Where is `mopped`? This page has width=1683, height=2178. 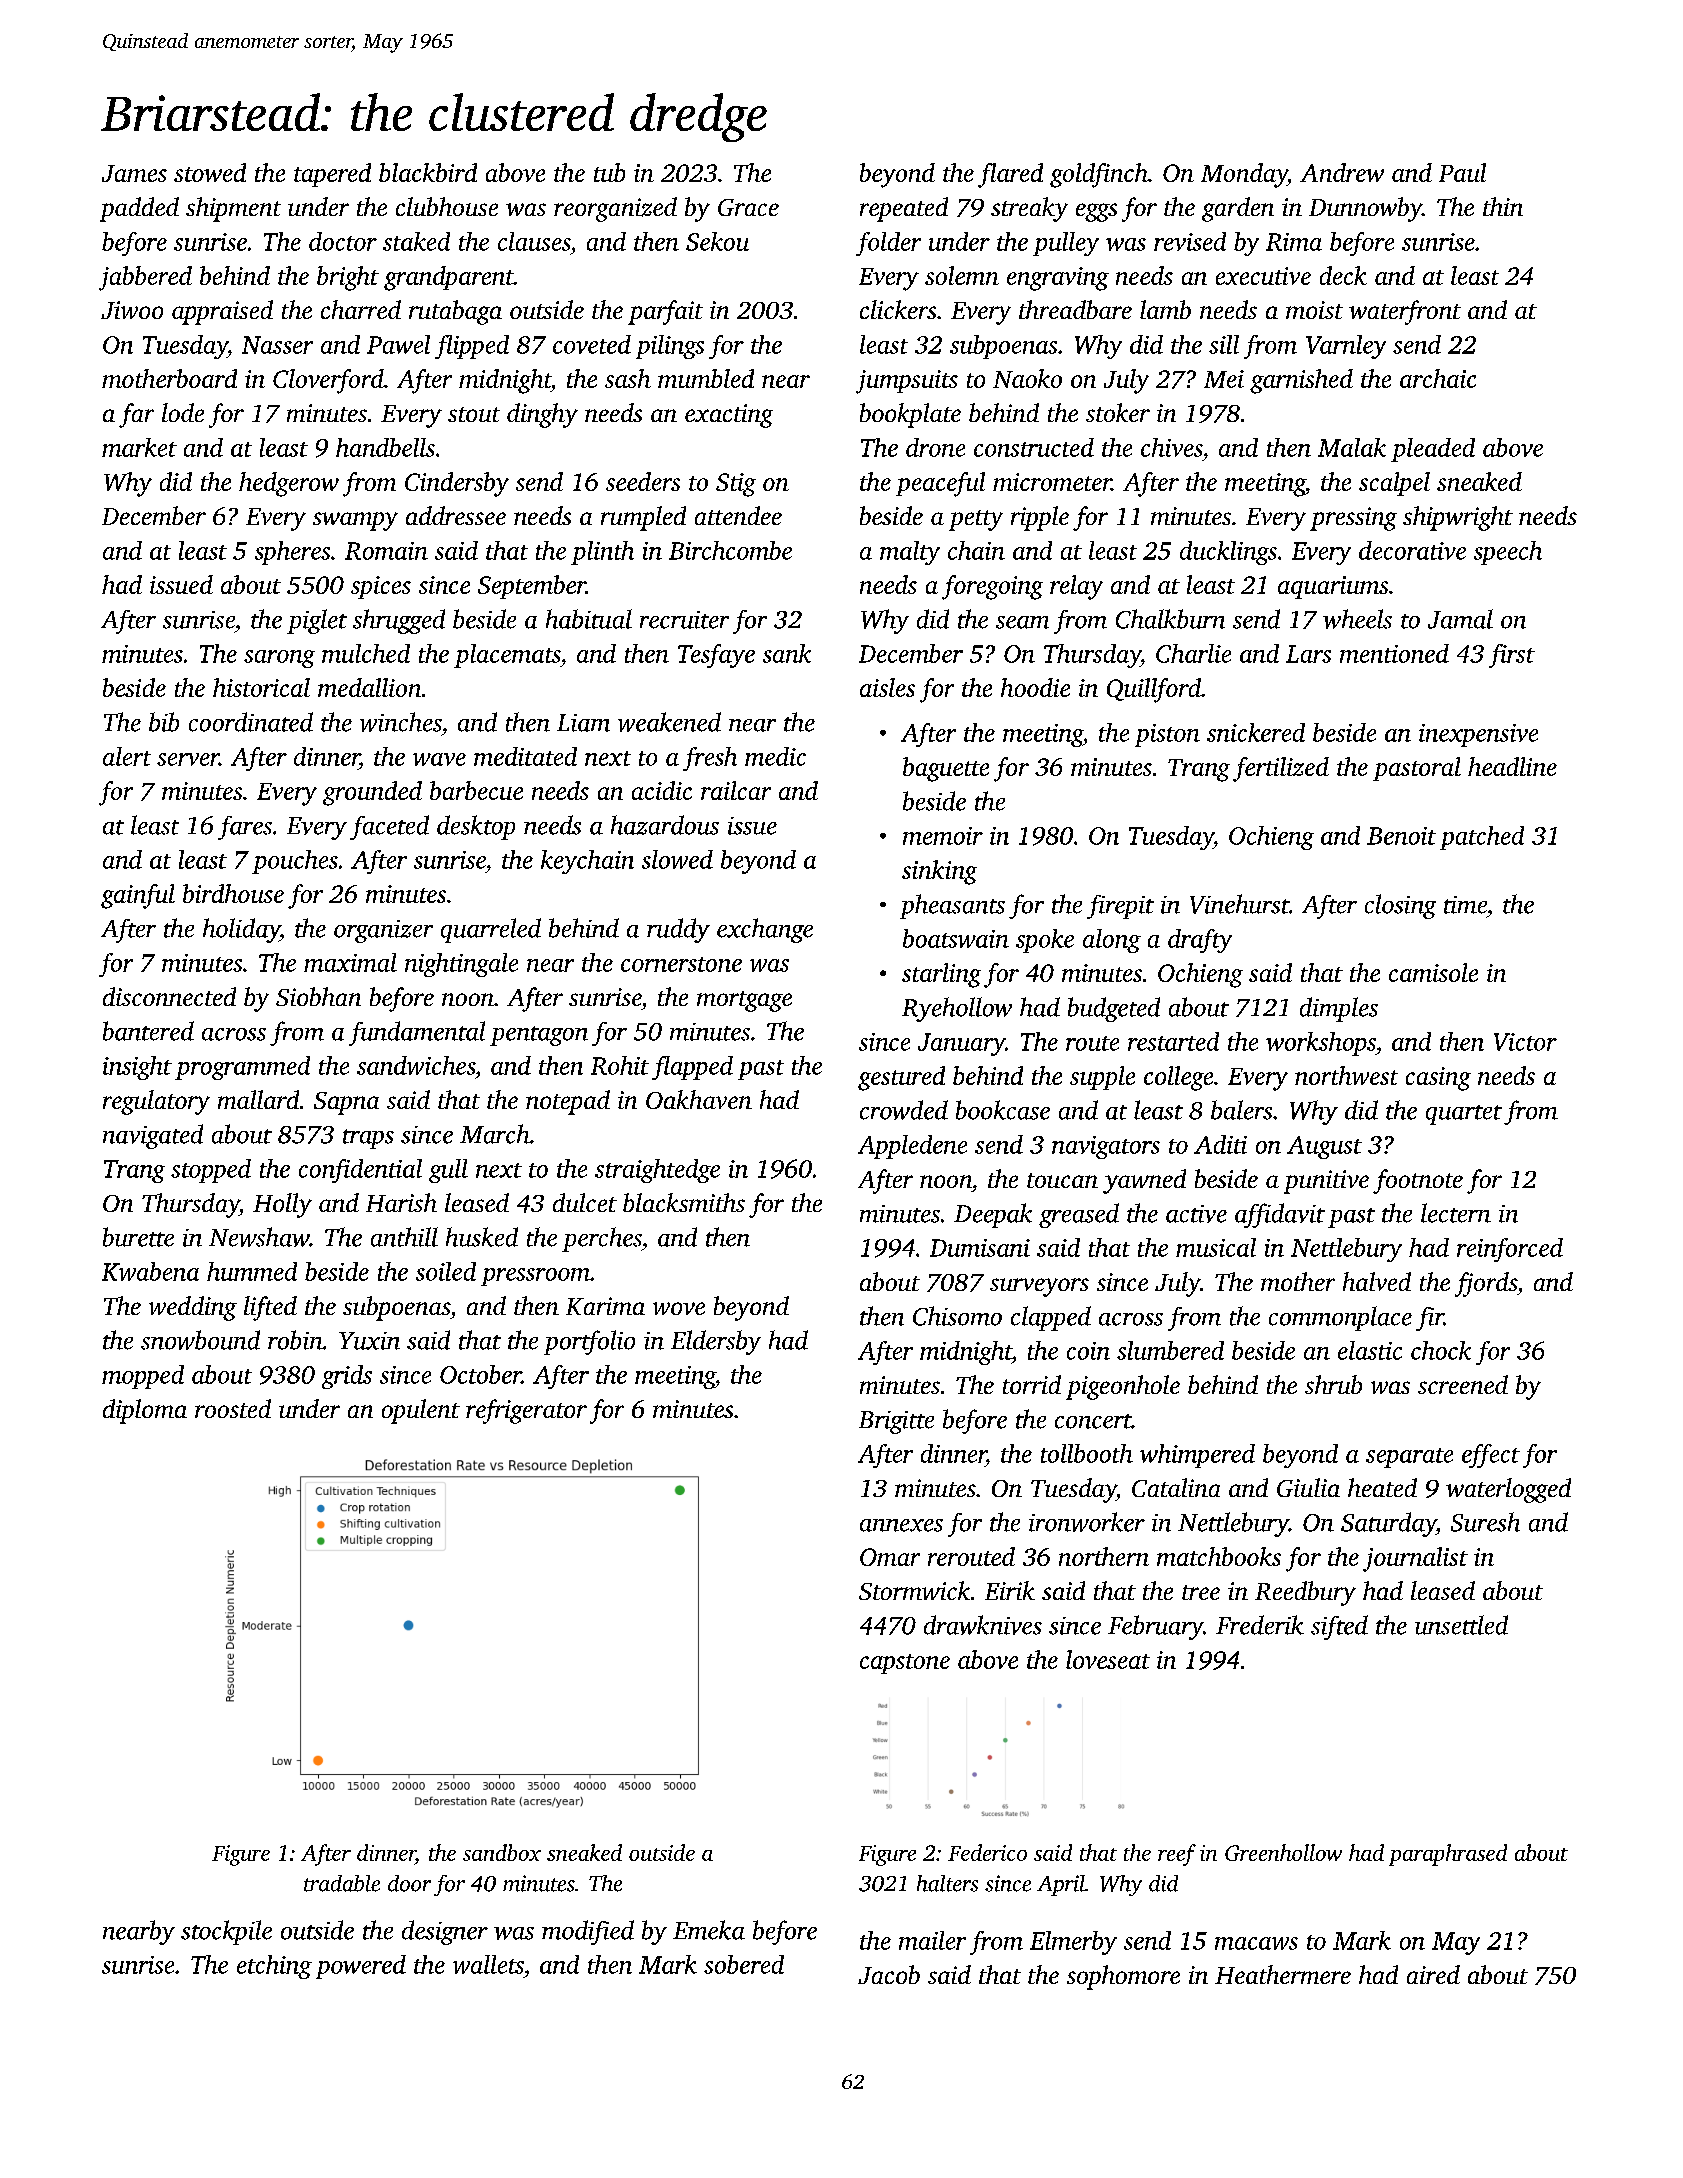
mopped is located at coordinates (143, 1377).
